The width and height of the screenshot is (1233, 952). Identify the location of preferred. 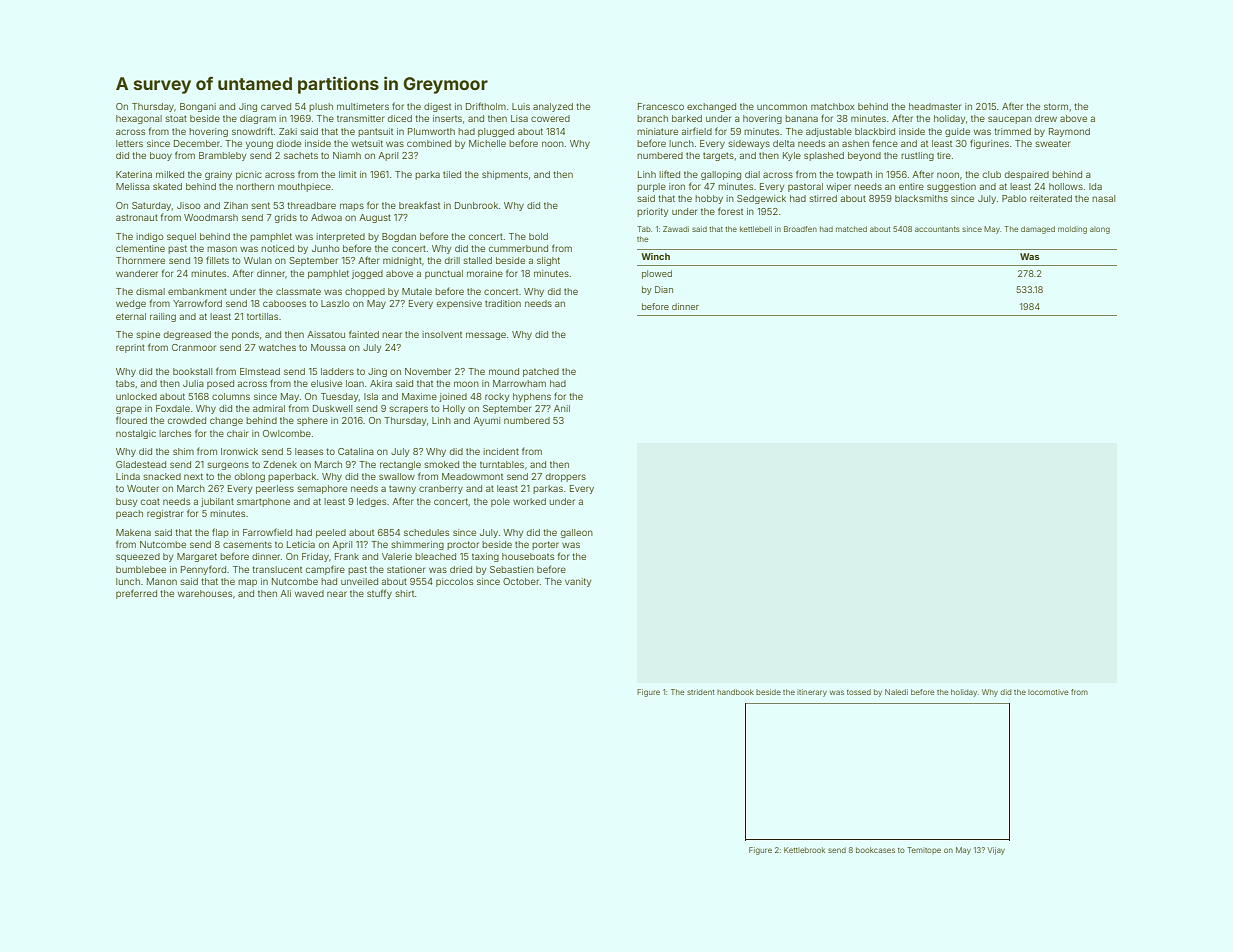
(136, 594).
